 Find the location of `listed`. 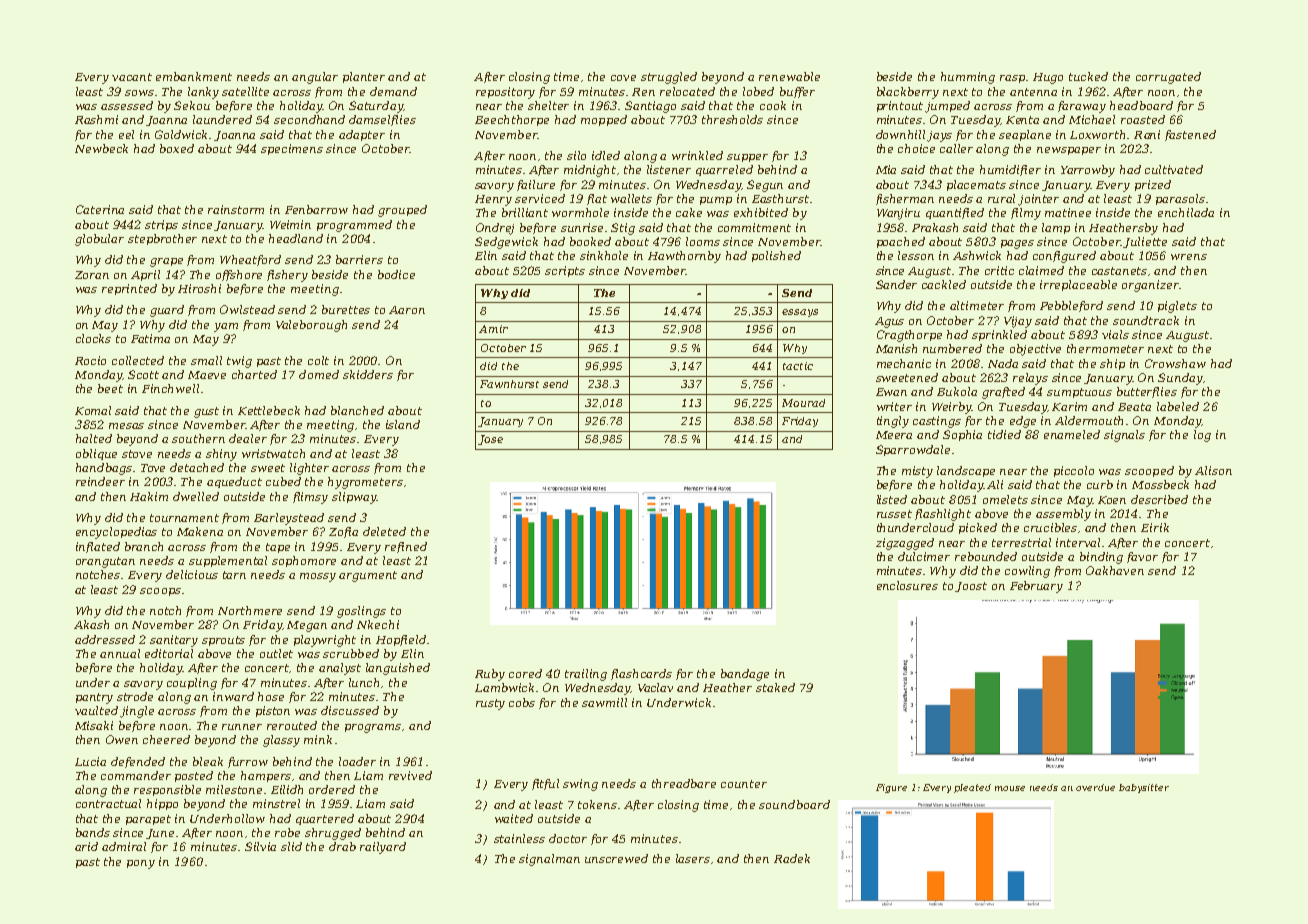

listed is located at coordinates (892, 499).
